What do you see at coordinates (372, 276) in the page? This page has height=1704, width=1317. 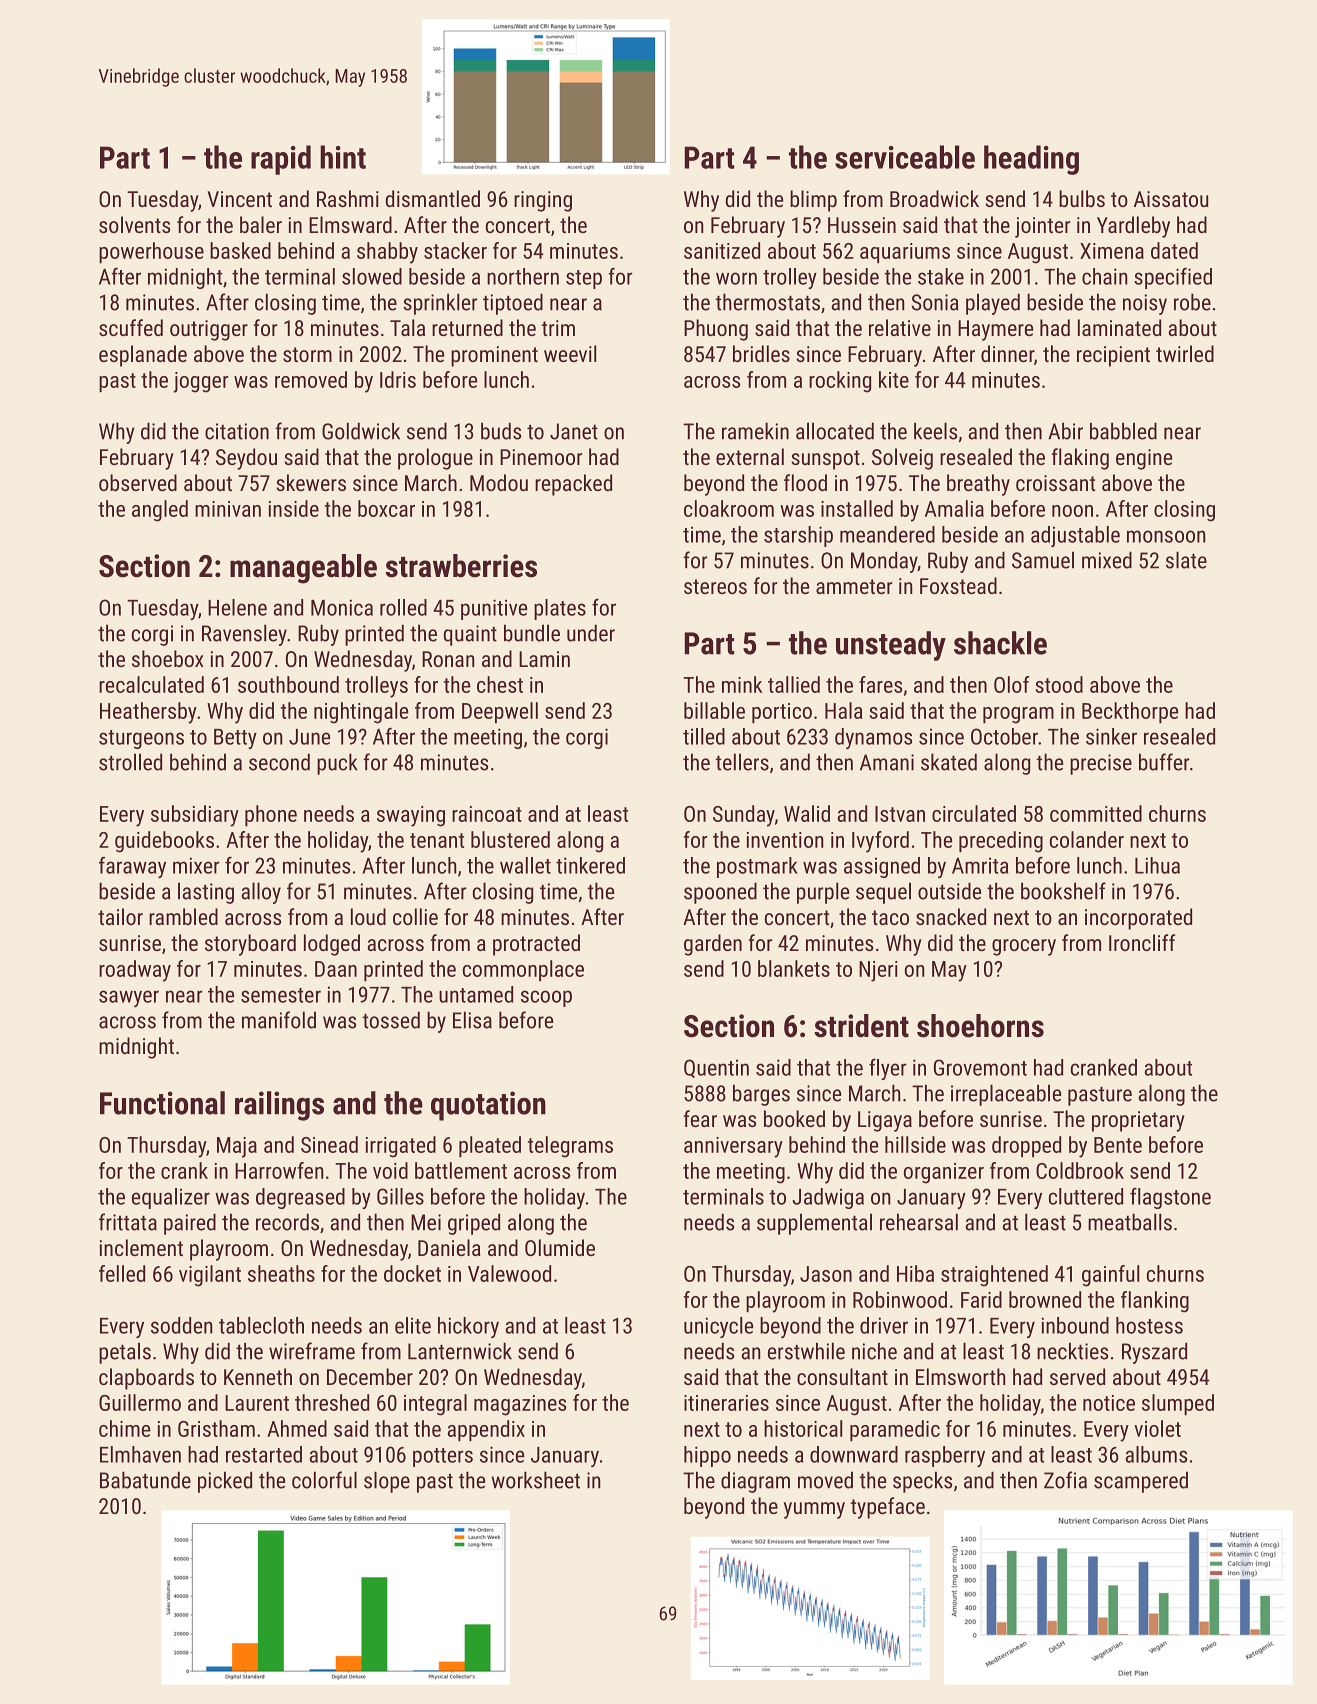 I see `slowed` at bounding box center [372, 276].
